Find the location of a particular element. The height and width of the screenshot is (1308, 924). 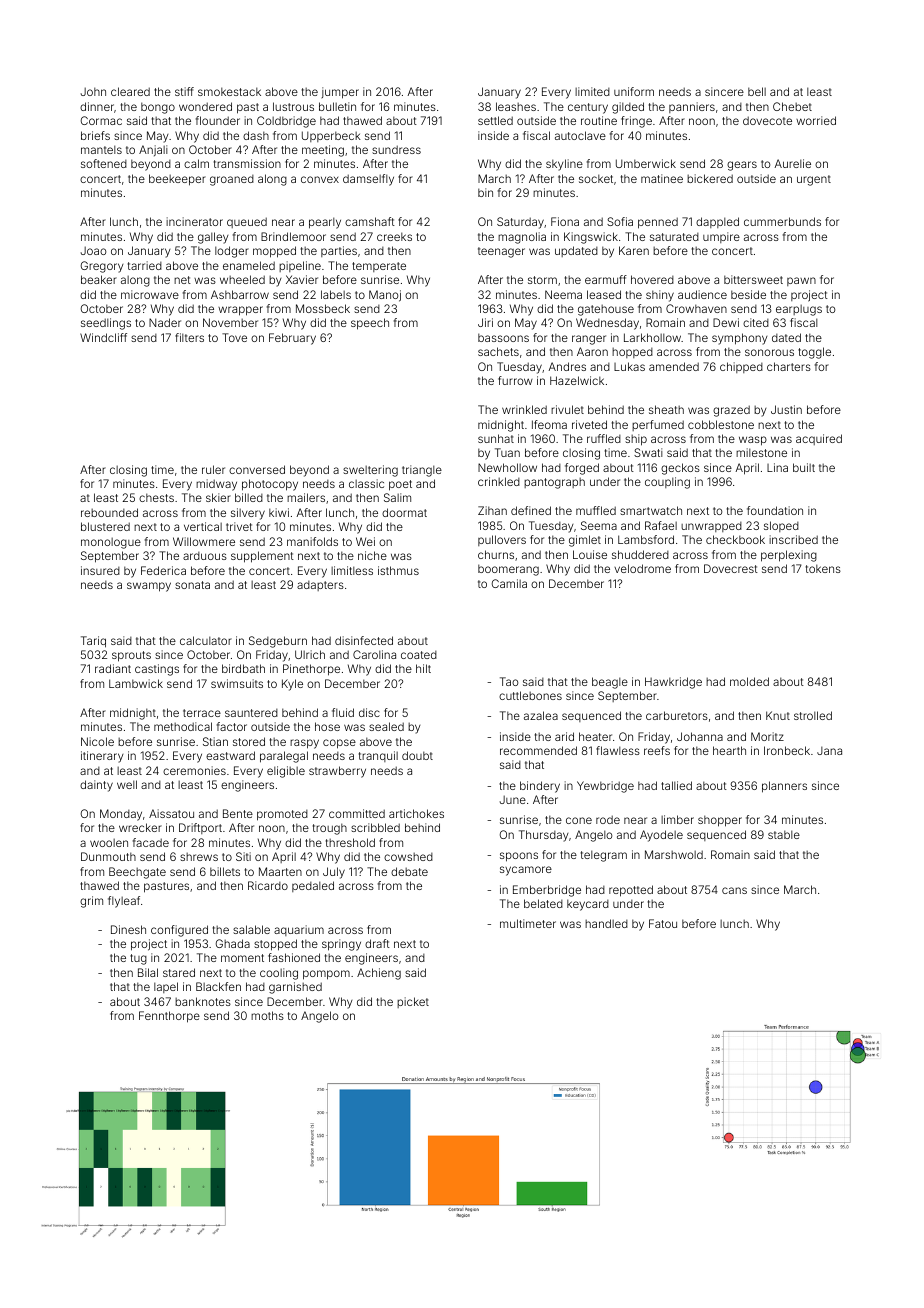

John is located at coordinates (93, 91).
